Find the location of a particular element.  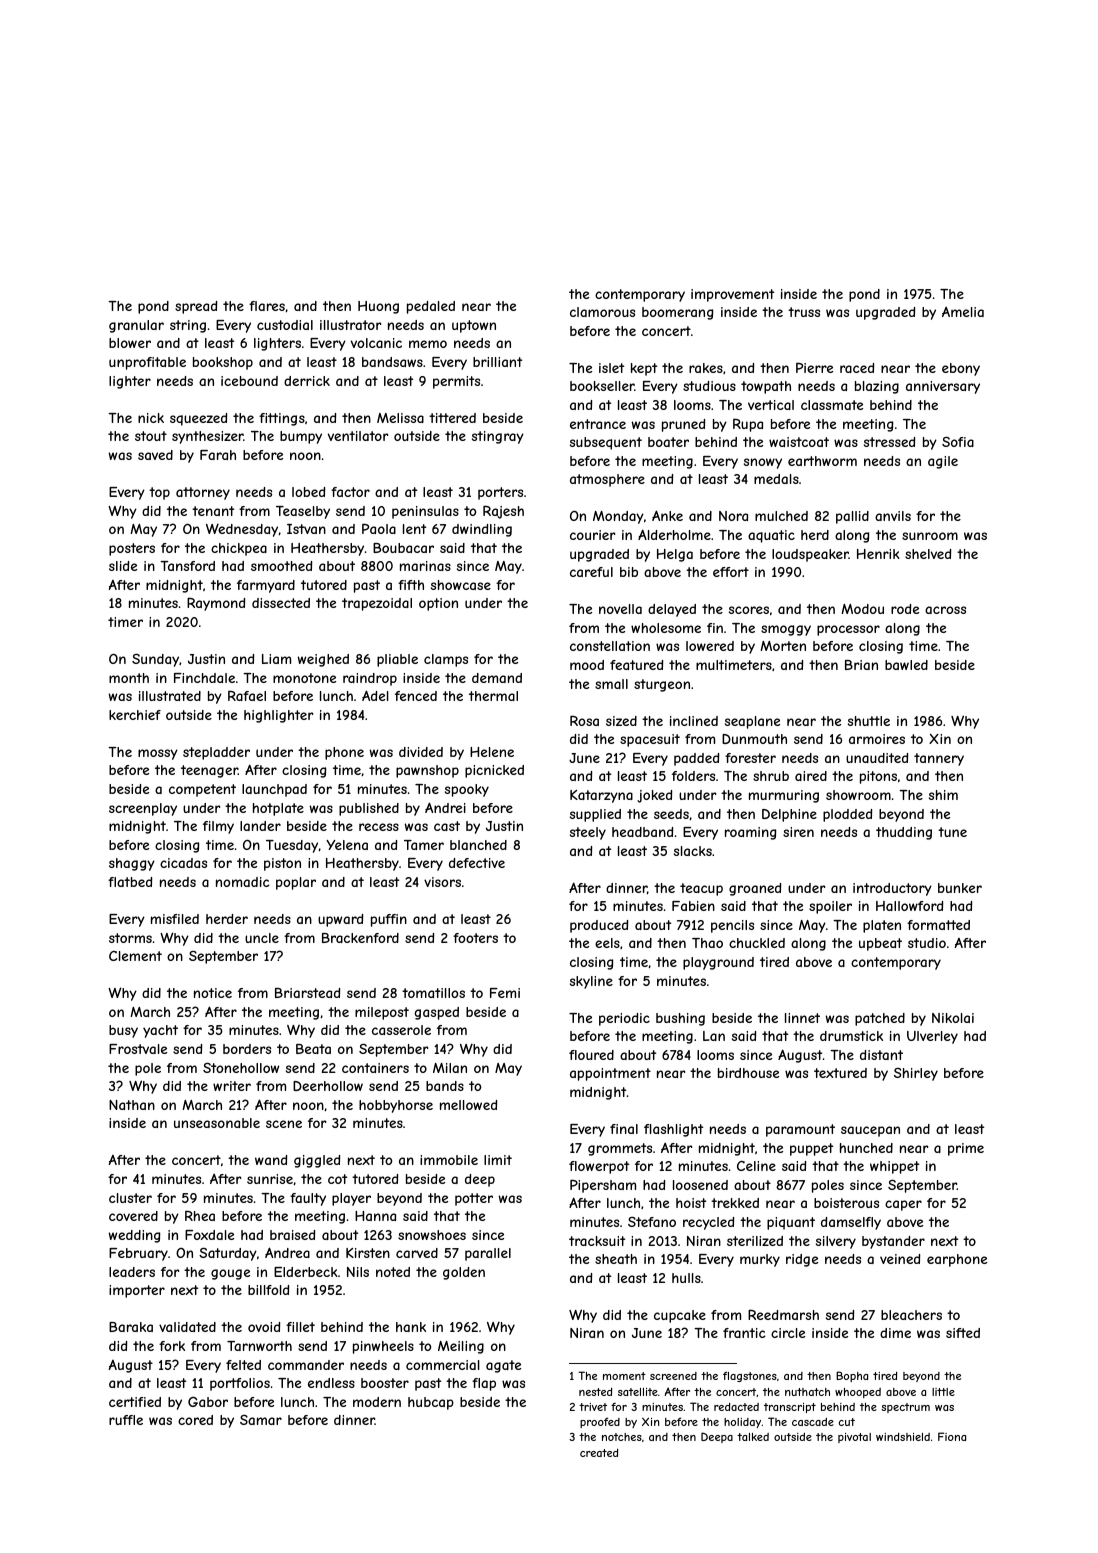

Raymond is located at coordinates (216, 604).
